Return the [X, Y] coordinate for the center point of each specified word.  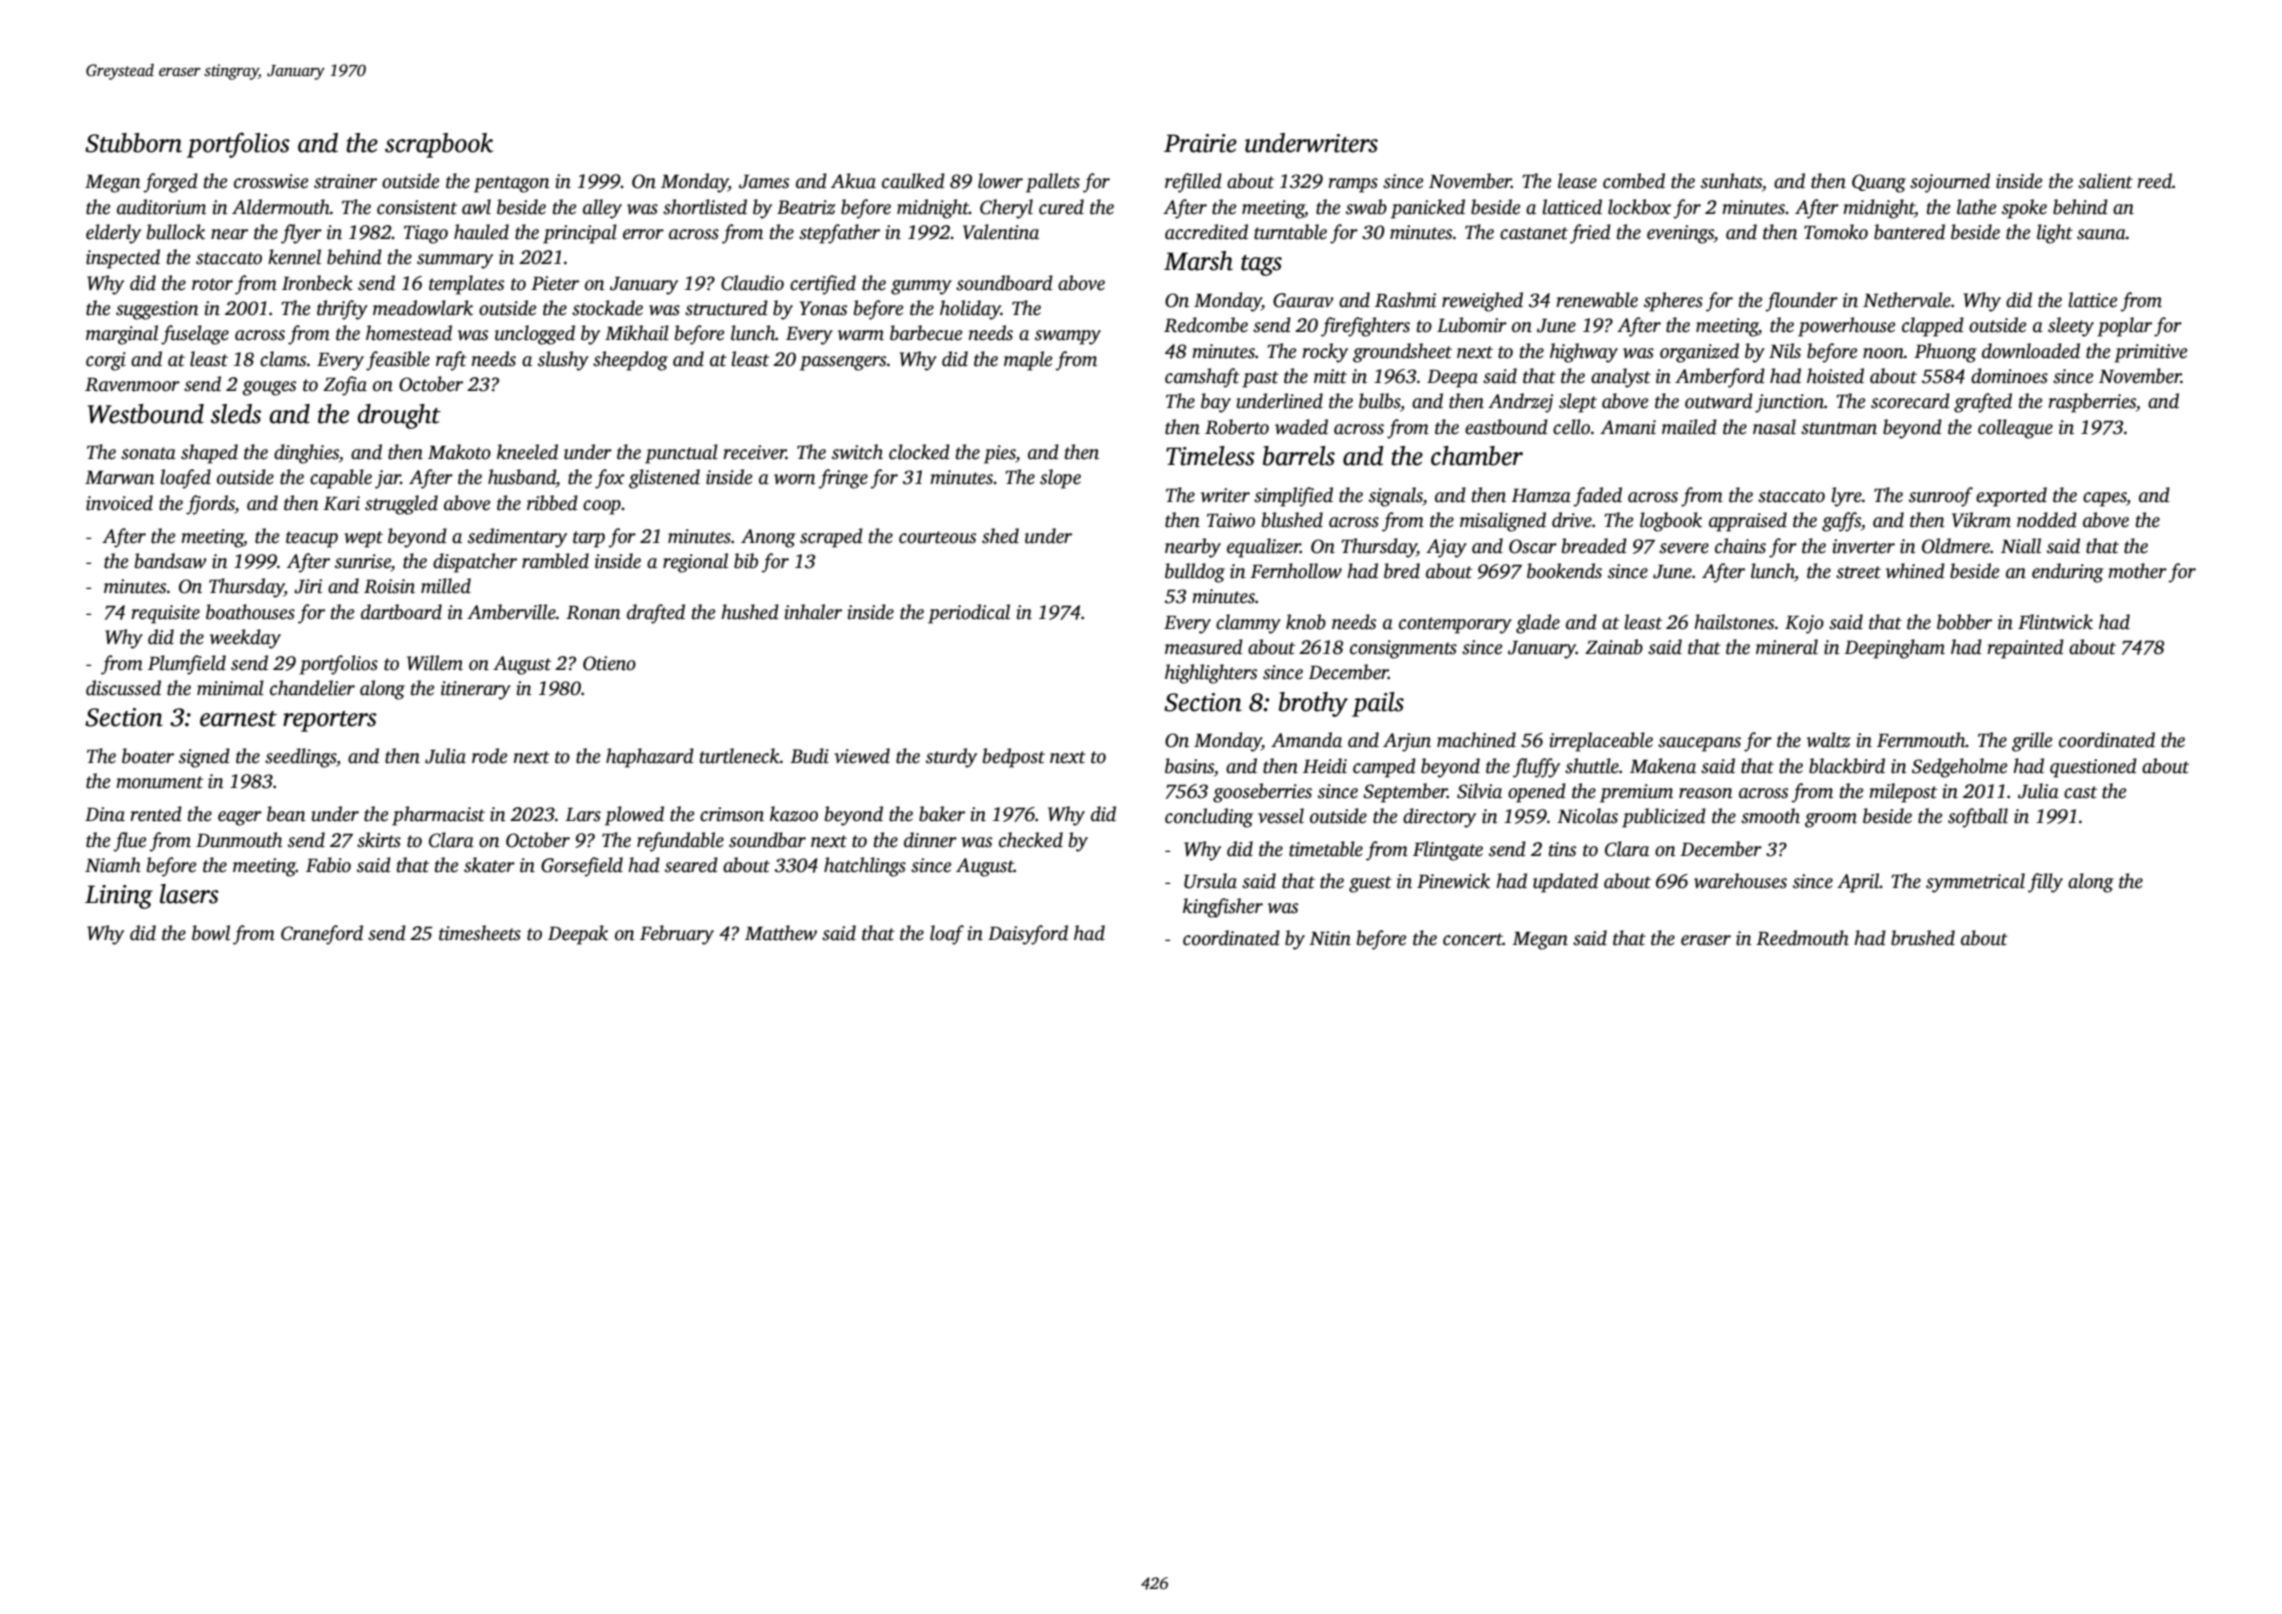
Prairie [1200, 143]
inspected [123, 259]
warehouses [1740, 881]
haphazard [650, 758]
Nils [1785, 351]
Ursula [1210, 881]
